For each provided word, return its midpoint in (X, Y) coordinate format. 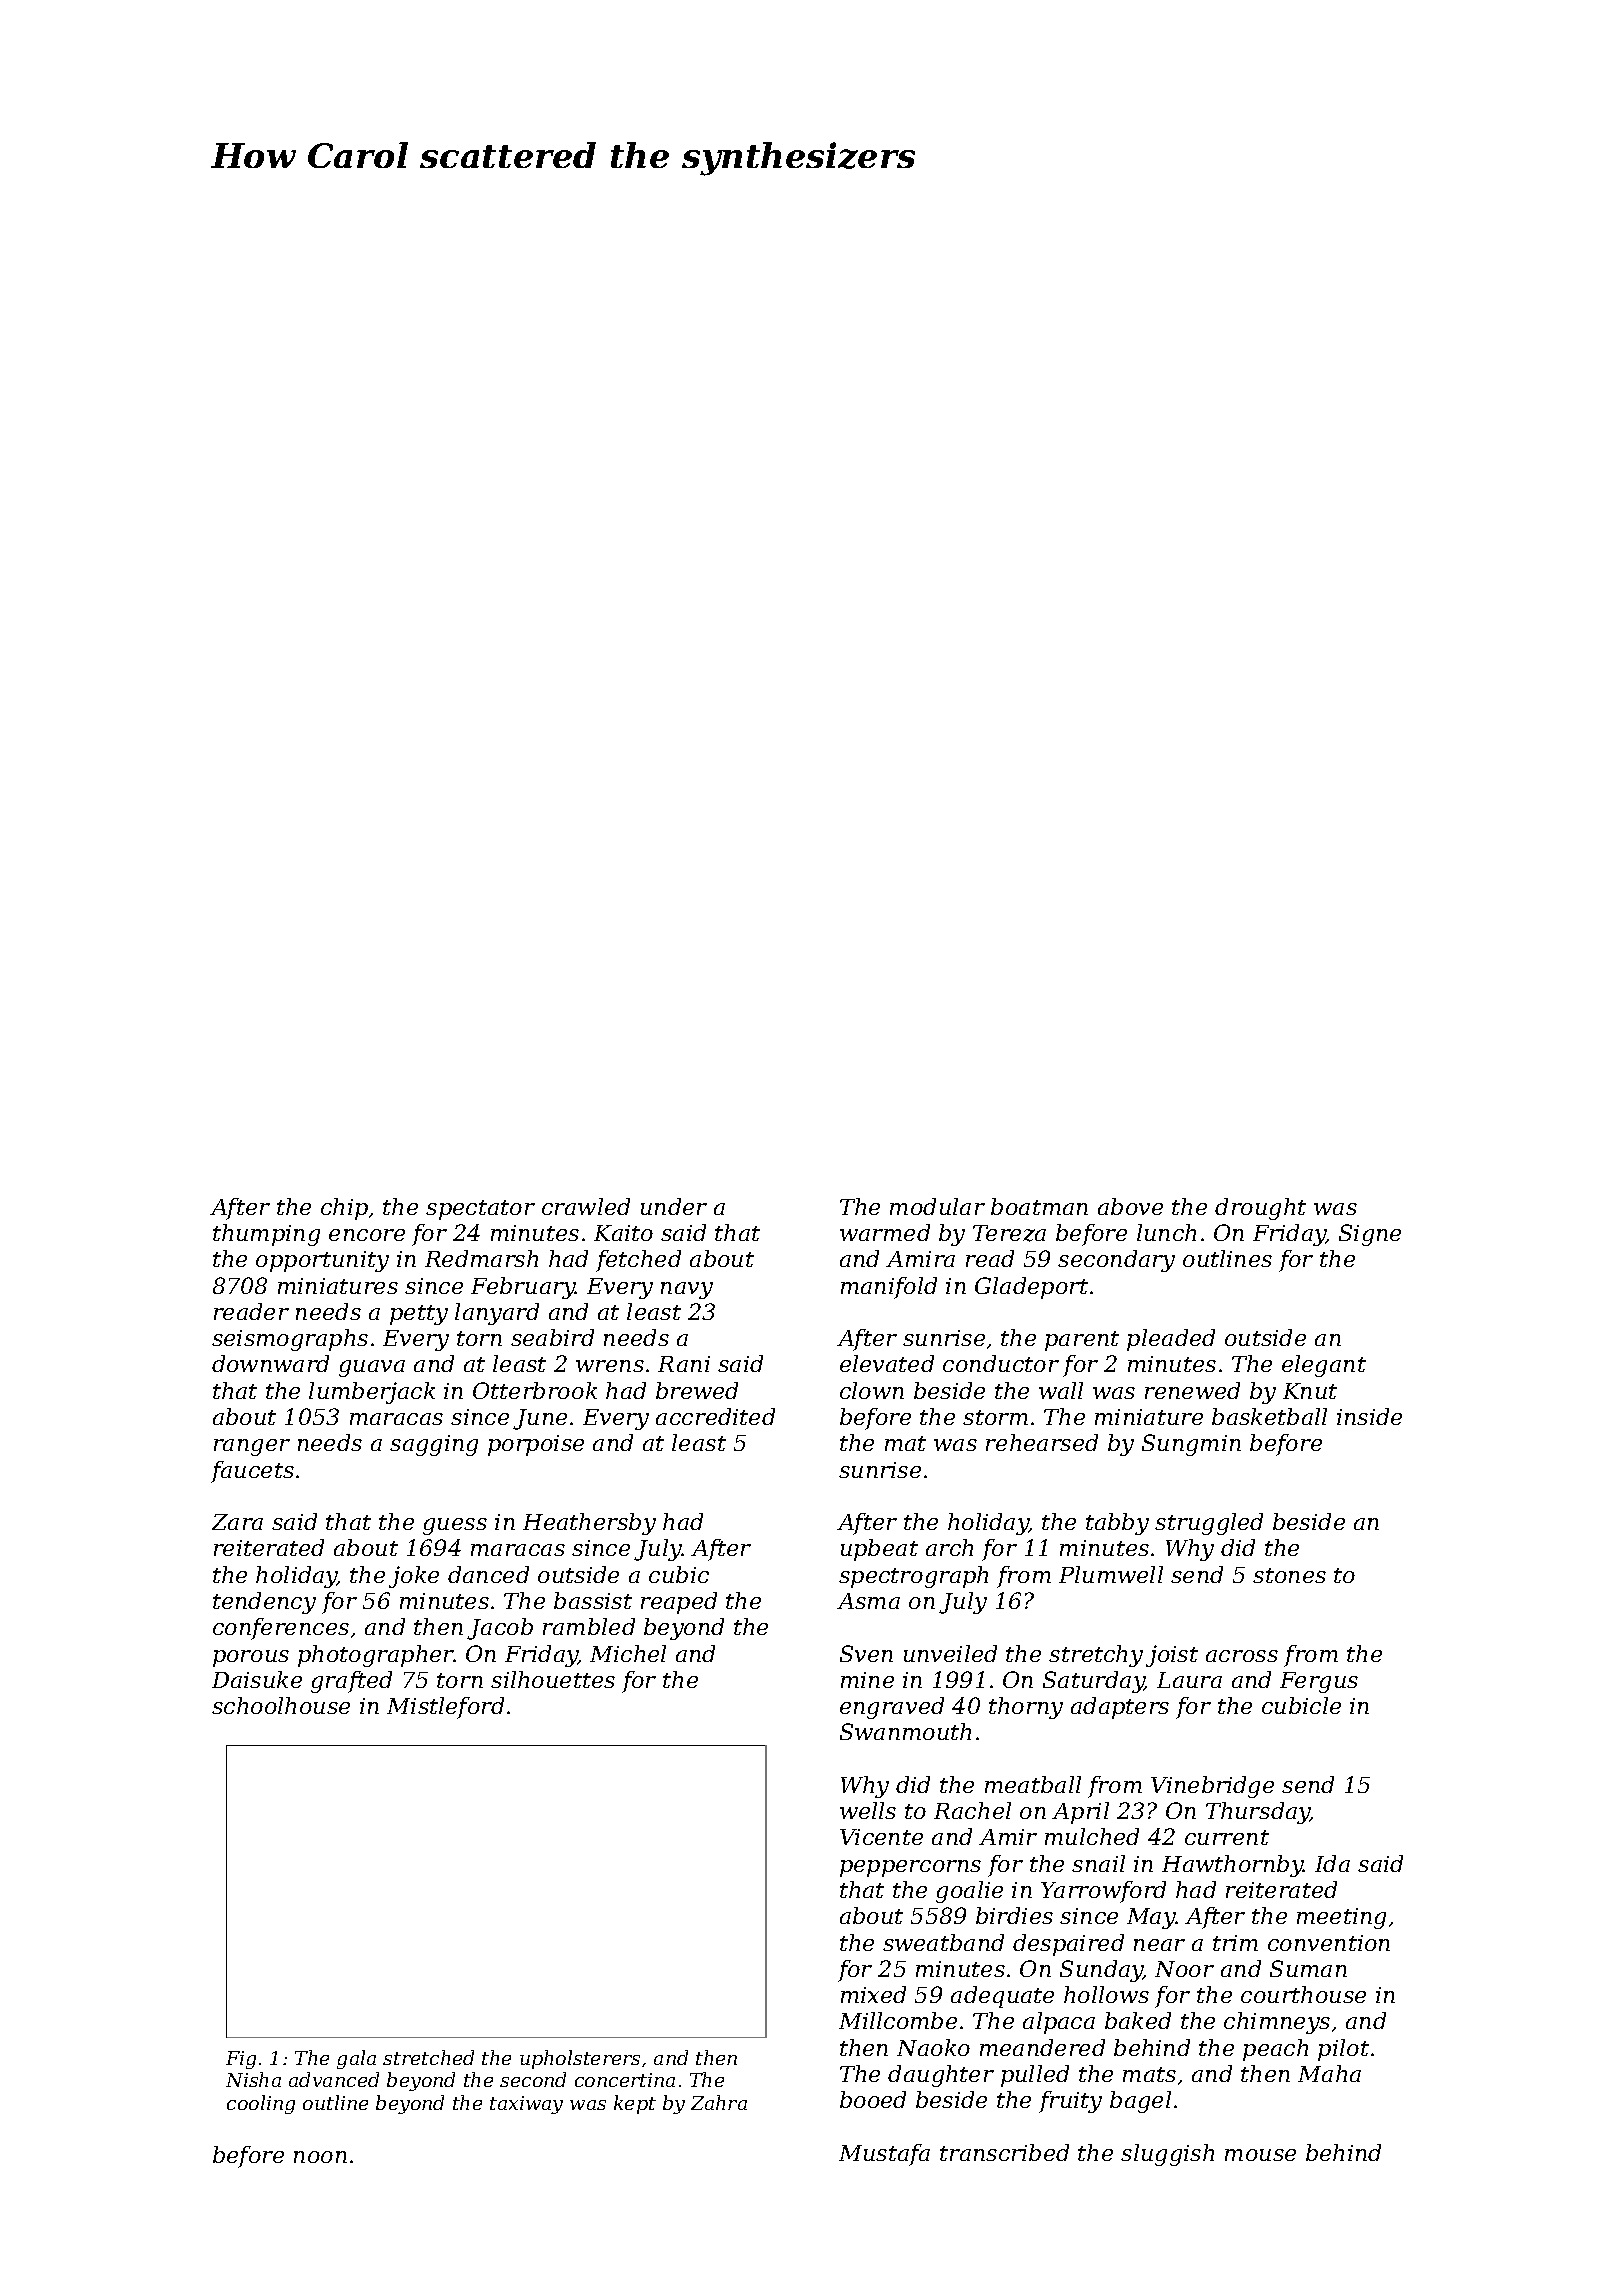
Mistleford (445, 1708)
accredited (715, 1416)
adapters (1120, 1708)
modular (937, 1206)
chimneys (1277, 2023)
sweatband (943, 1942)
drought (1260, 1209)
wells (868, 1810)
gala (356, 2059)
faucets (252, 1472)
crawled (586, 1206)
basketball (1269, 1416)
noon (320, 2157)
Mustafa (884, 2155)
